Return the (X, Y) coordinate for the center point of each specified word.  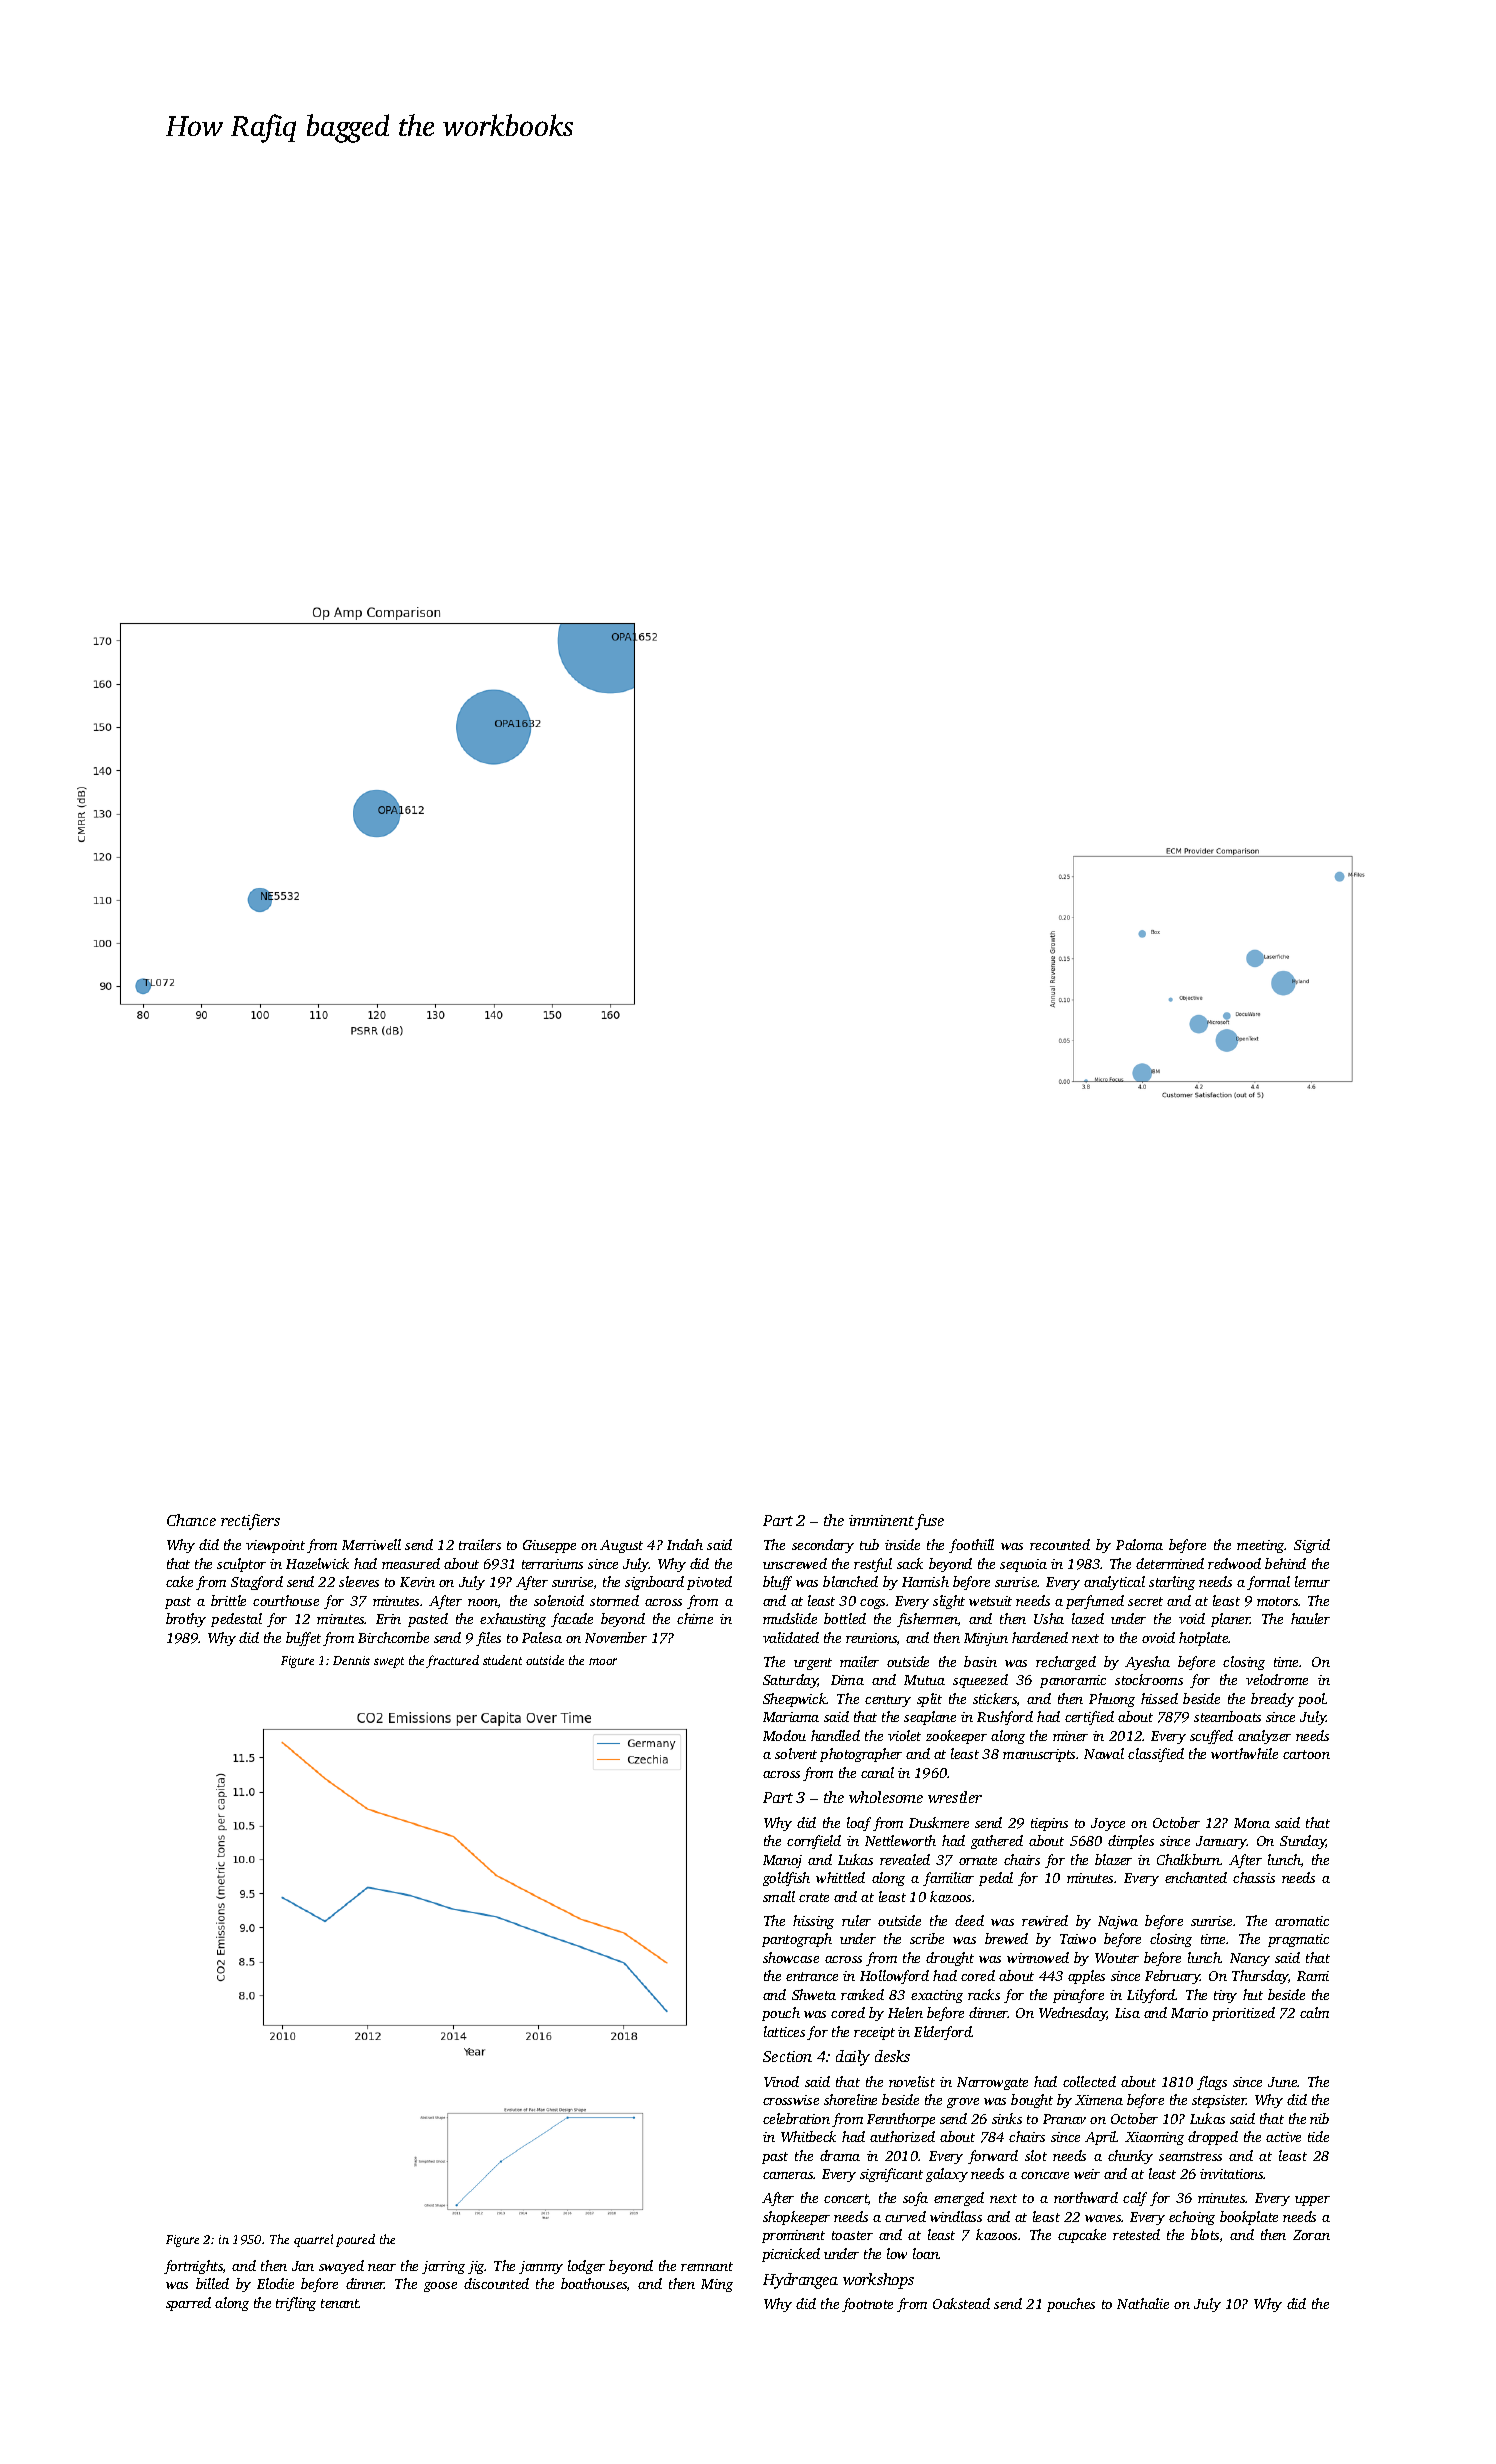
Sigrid (1312, 1546)
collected (1089, 2081)
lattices (784, 2031)
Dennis (351, 1660)
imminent (881, 1520)
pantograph (797, 1940)
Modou (784, 1735)
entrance (812, 1976)
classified (1156, 1755)
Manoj (782, 1861)
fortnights (193, 2267)
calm (1314, 2012)
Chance (191, 1520)
